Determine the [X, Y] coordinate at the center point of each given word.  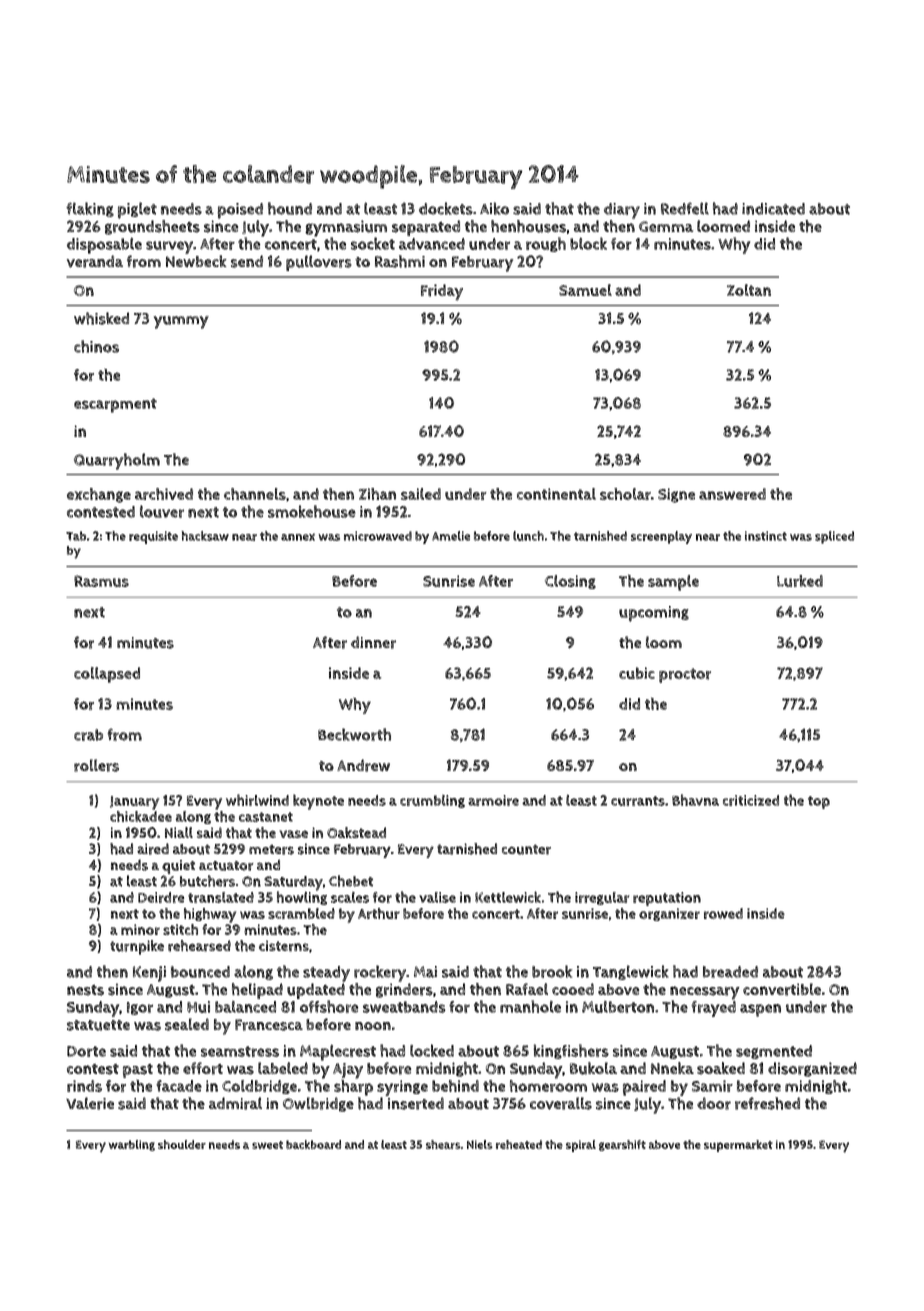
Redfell [685, 208]
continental [556, 494]
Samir [712, 1086]
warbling [132, 1145]
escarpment [115, 405]
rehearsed [199, 946]
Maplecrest [338, 1052]
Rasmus [101, 581]
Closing [570, 582]
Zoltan [749, 290]
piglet [137, 210]
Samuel [585, 290]
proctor [685, 675]
